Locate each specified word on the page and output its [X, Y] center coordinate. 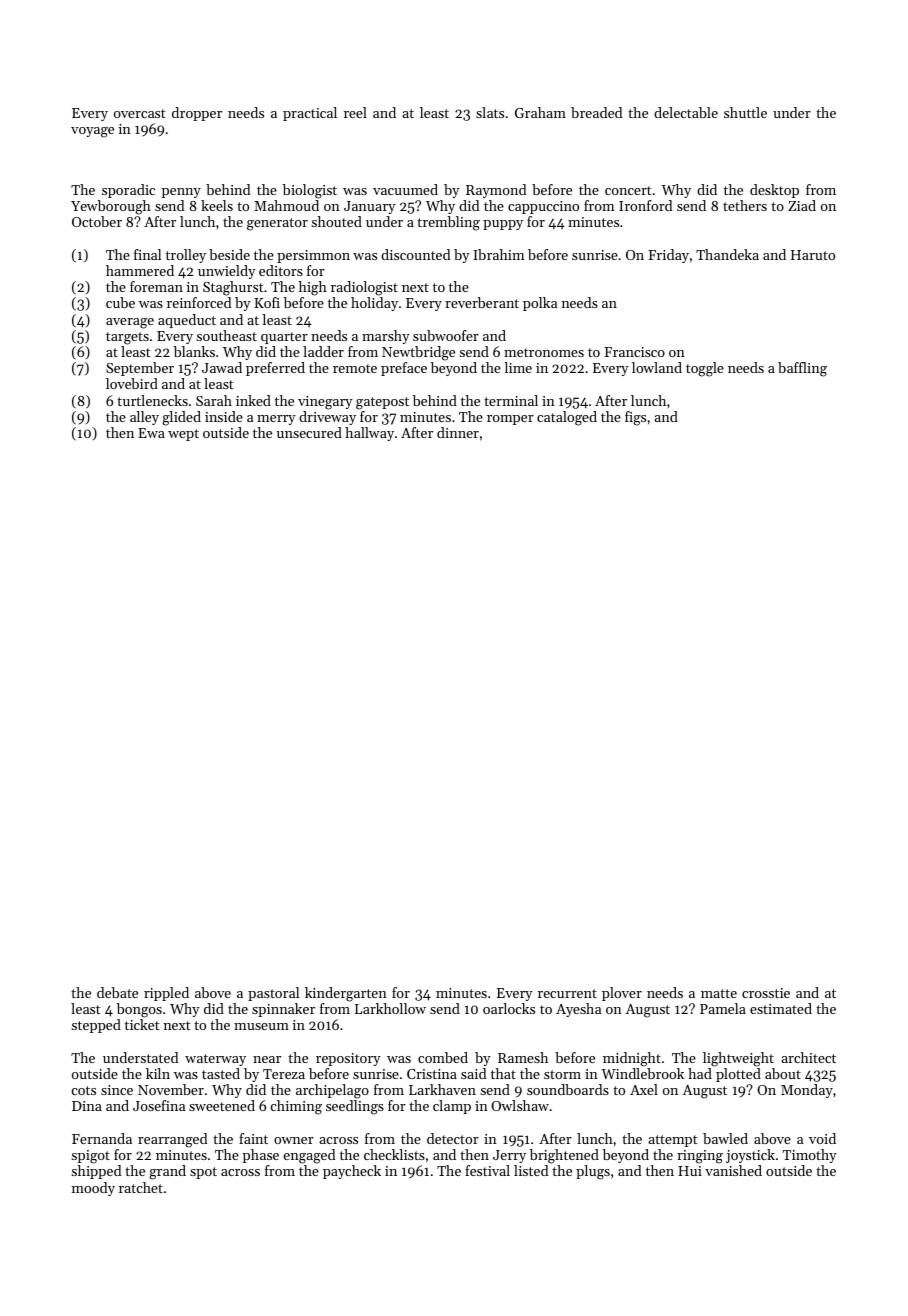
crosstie [766, 993]
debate [117, 992]
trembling [448, 223]
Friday [668, 256]
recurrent [567, 993]
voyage [92, 132]
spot [203, 1173]
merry [276, 420]
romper [510, 420]
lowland [657, 367]
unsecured [309, 432]
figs [635, 418]
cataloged [567, 418]
